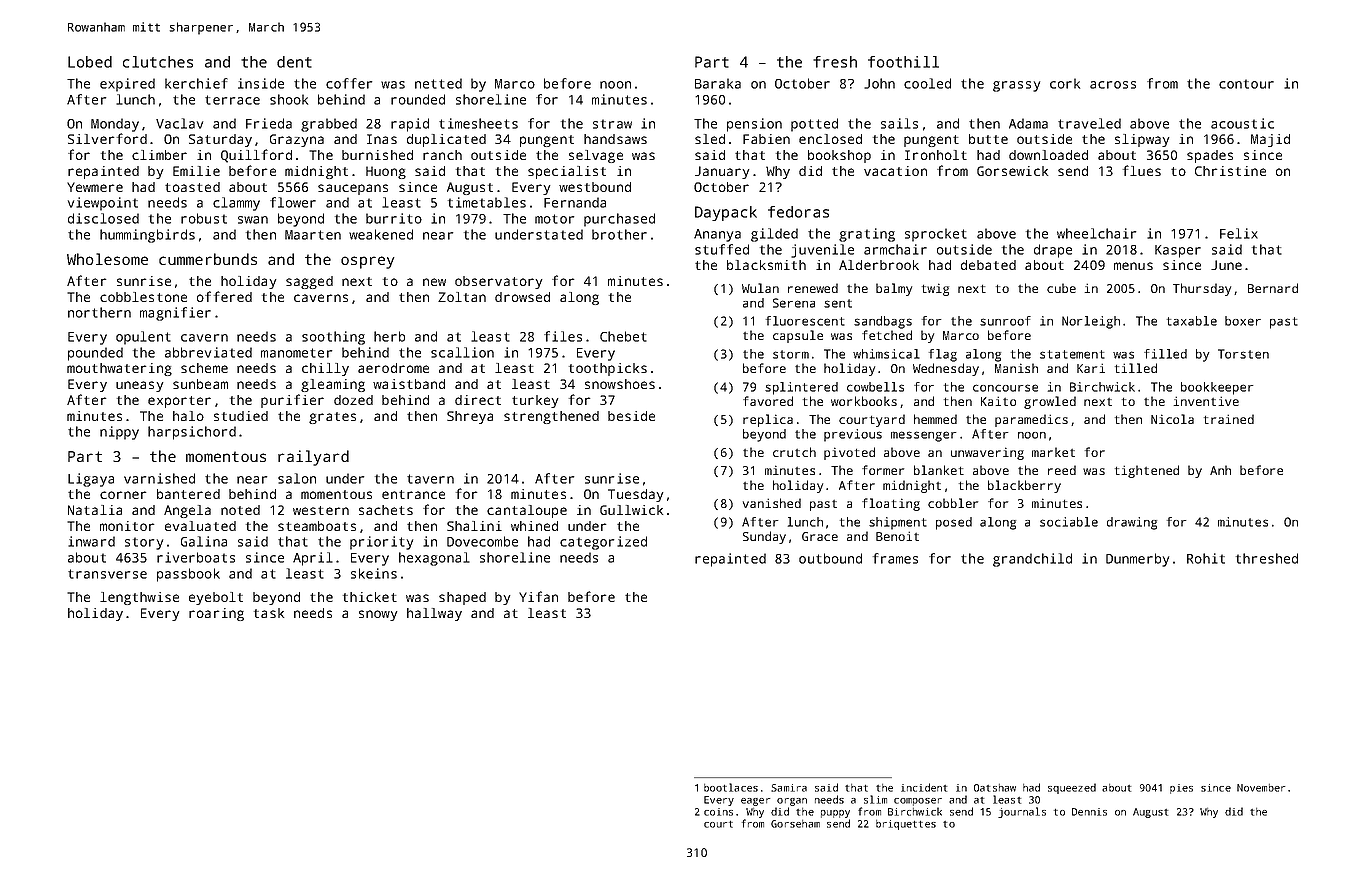  Describe the element at coordinates (718, 812) in the screenshot. I see `coins` at that location.
